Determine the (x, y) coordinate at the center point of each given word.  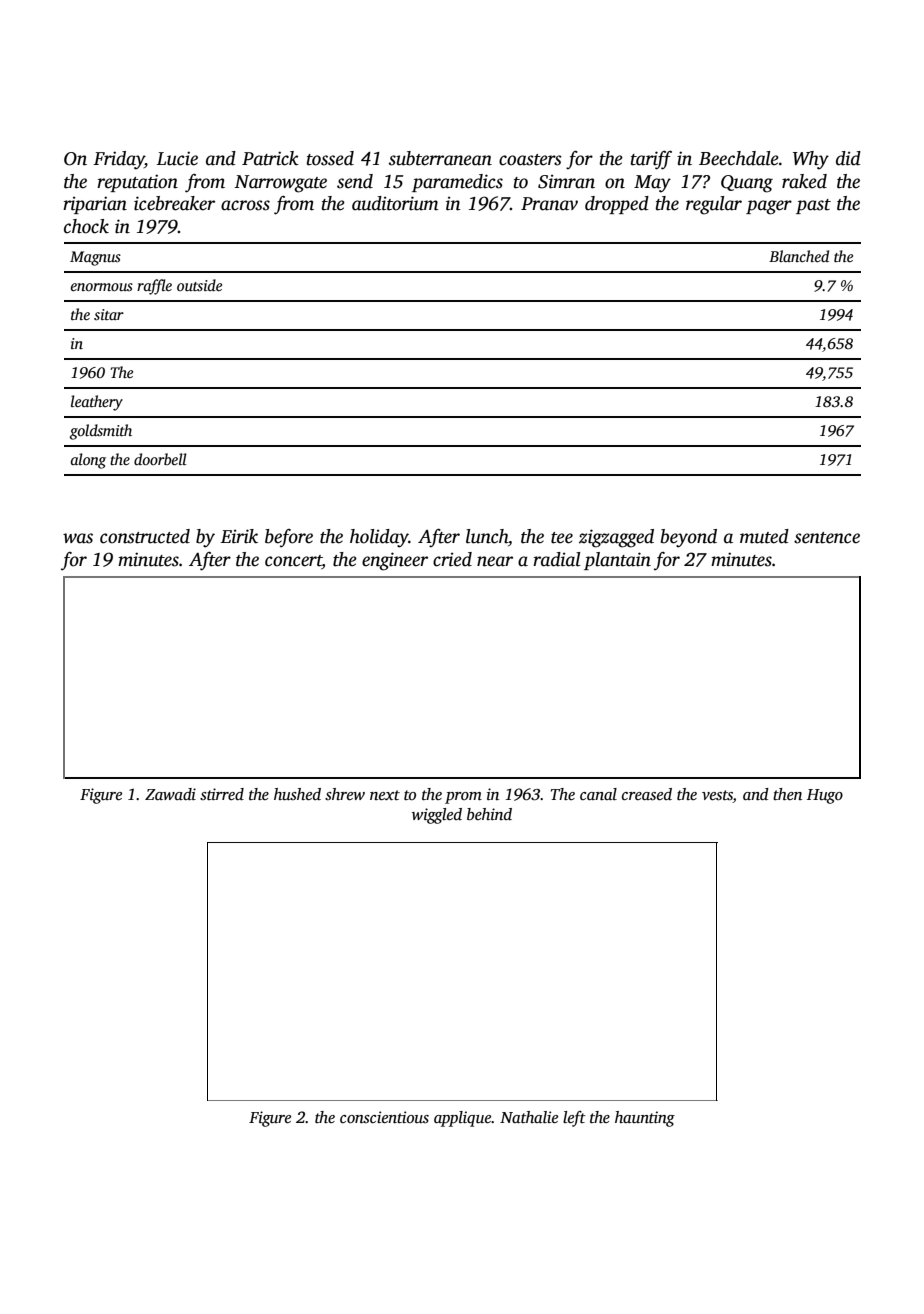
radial (557, 559)
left (574, 1119)
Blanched (799, 256)
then (787, 794)
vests (717, 796)
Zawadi (170, 794)
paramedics (457, 183)
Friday (119, 160)
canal (598, 794)
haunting (645, 1119)
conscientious (384, 1117)
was (78, 538)
